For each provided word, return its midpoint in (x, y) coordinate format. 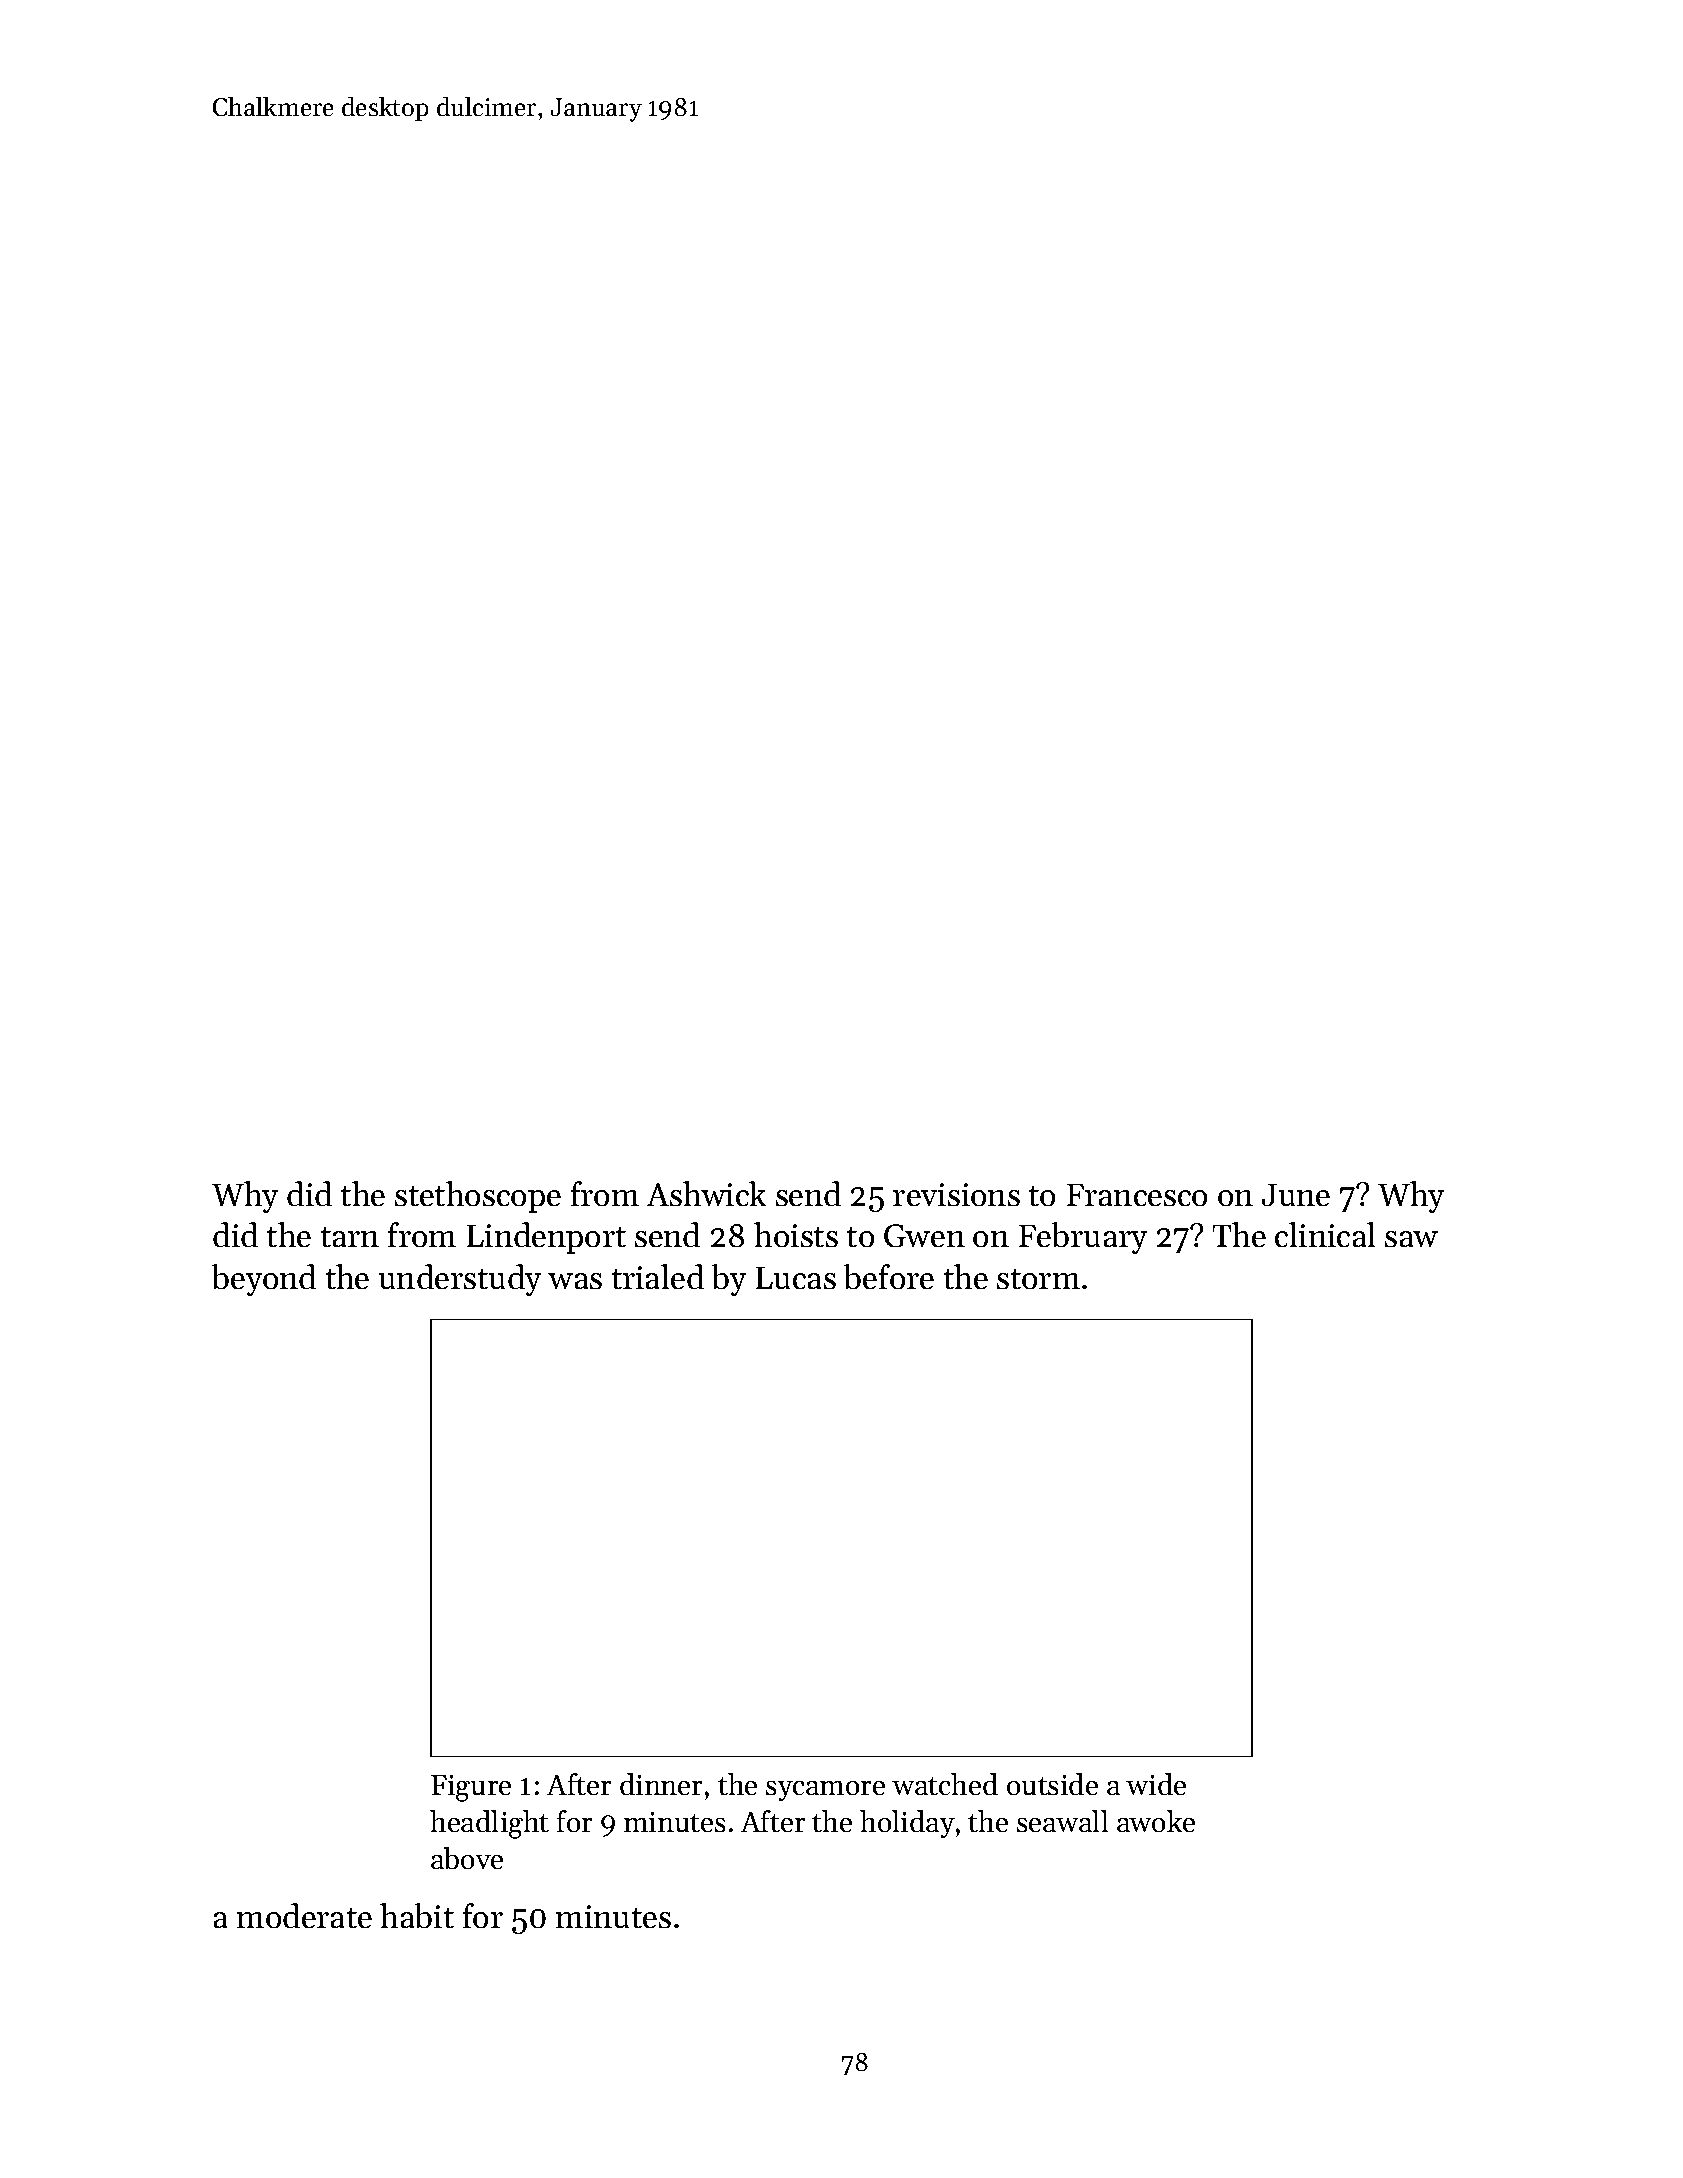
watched (945, 1784)
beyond (264, 1280)
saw (1411, 1239)
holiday (907, 1824)
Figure (471, 1788)
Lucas (796, 1278)
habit (417, 1915)
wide (1156, 1784)
